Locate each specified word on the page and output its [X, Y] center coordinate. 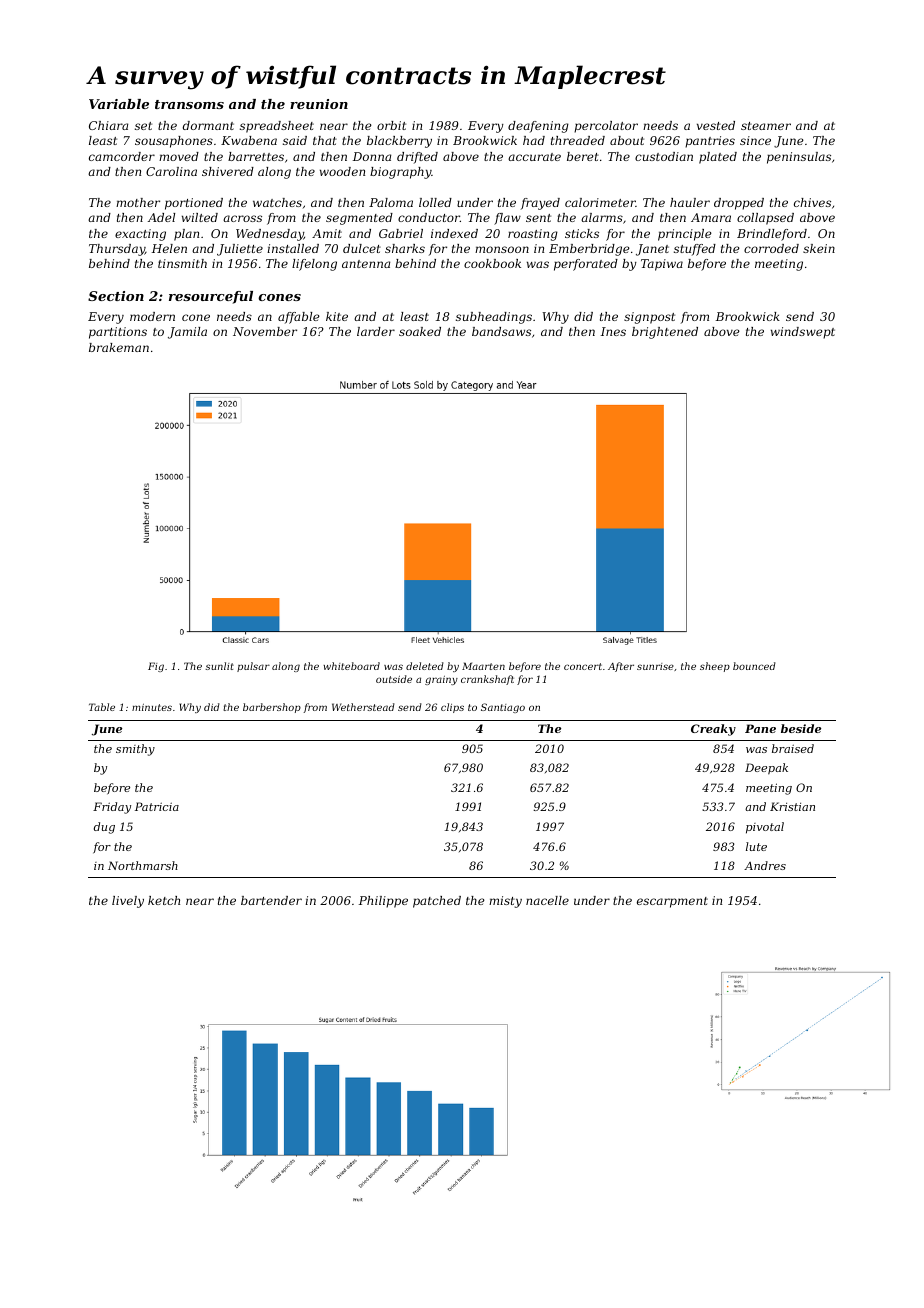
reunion [319, 104]
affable [299, 318]
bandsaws [501, 331]
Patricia [157, 806]
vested [716, 125]
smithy [135, 750]
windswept [803, 333]
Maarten [483, 666]
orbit [391, 125]
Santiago [503, 708]
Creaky [713, 730]
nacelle [547, 900]
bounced [754, 666]
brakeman [119, 347]
